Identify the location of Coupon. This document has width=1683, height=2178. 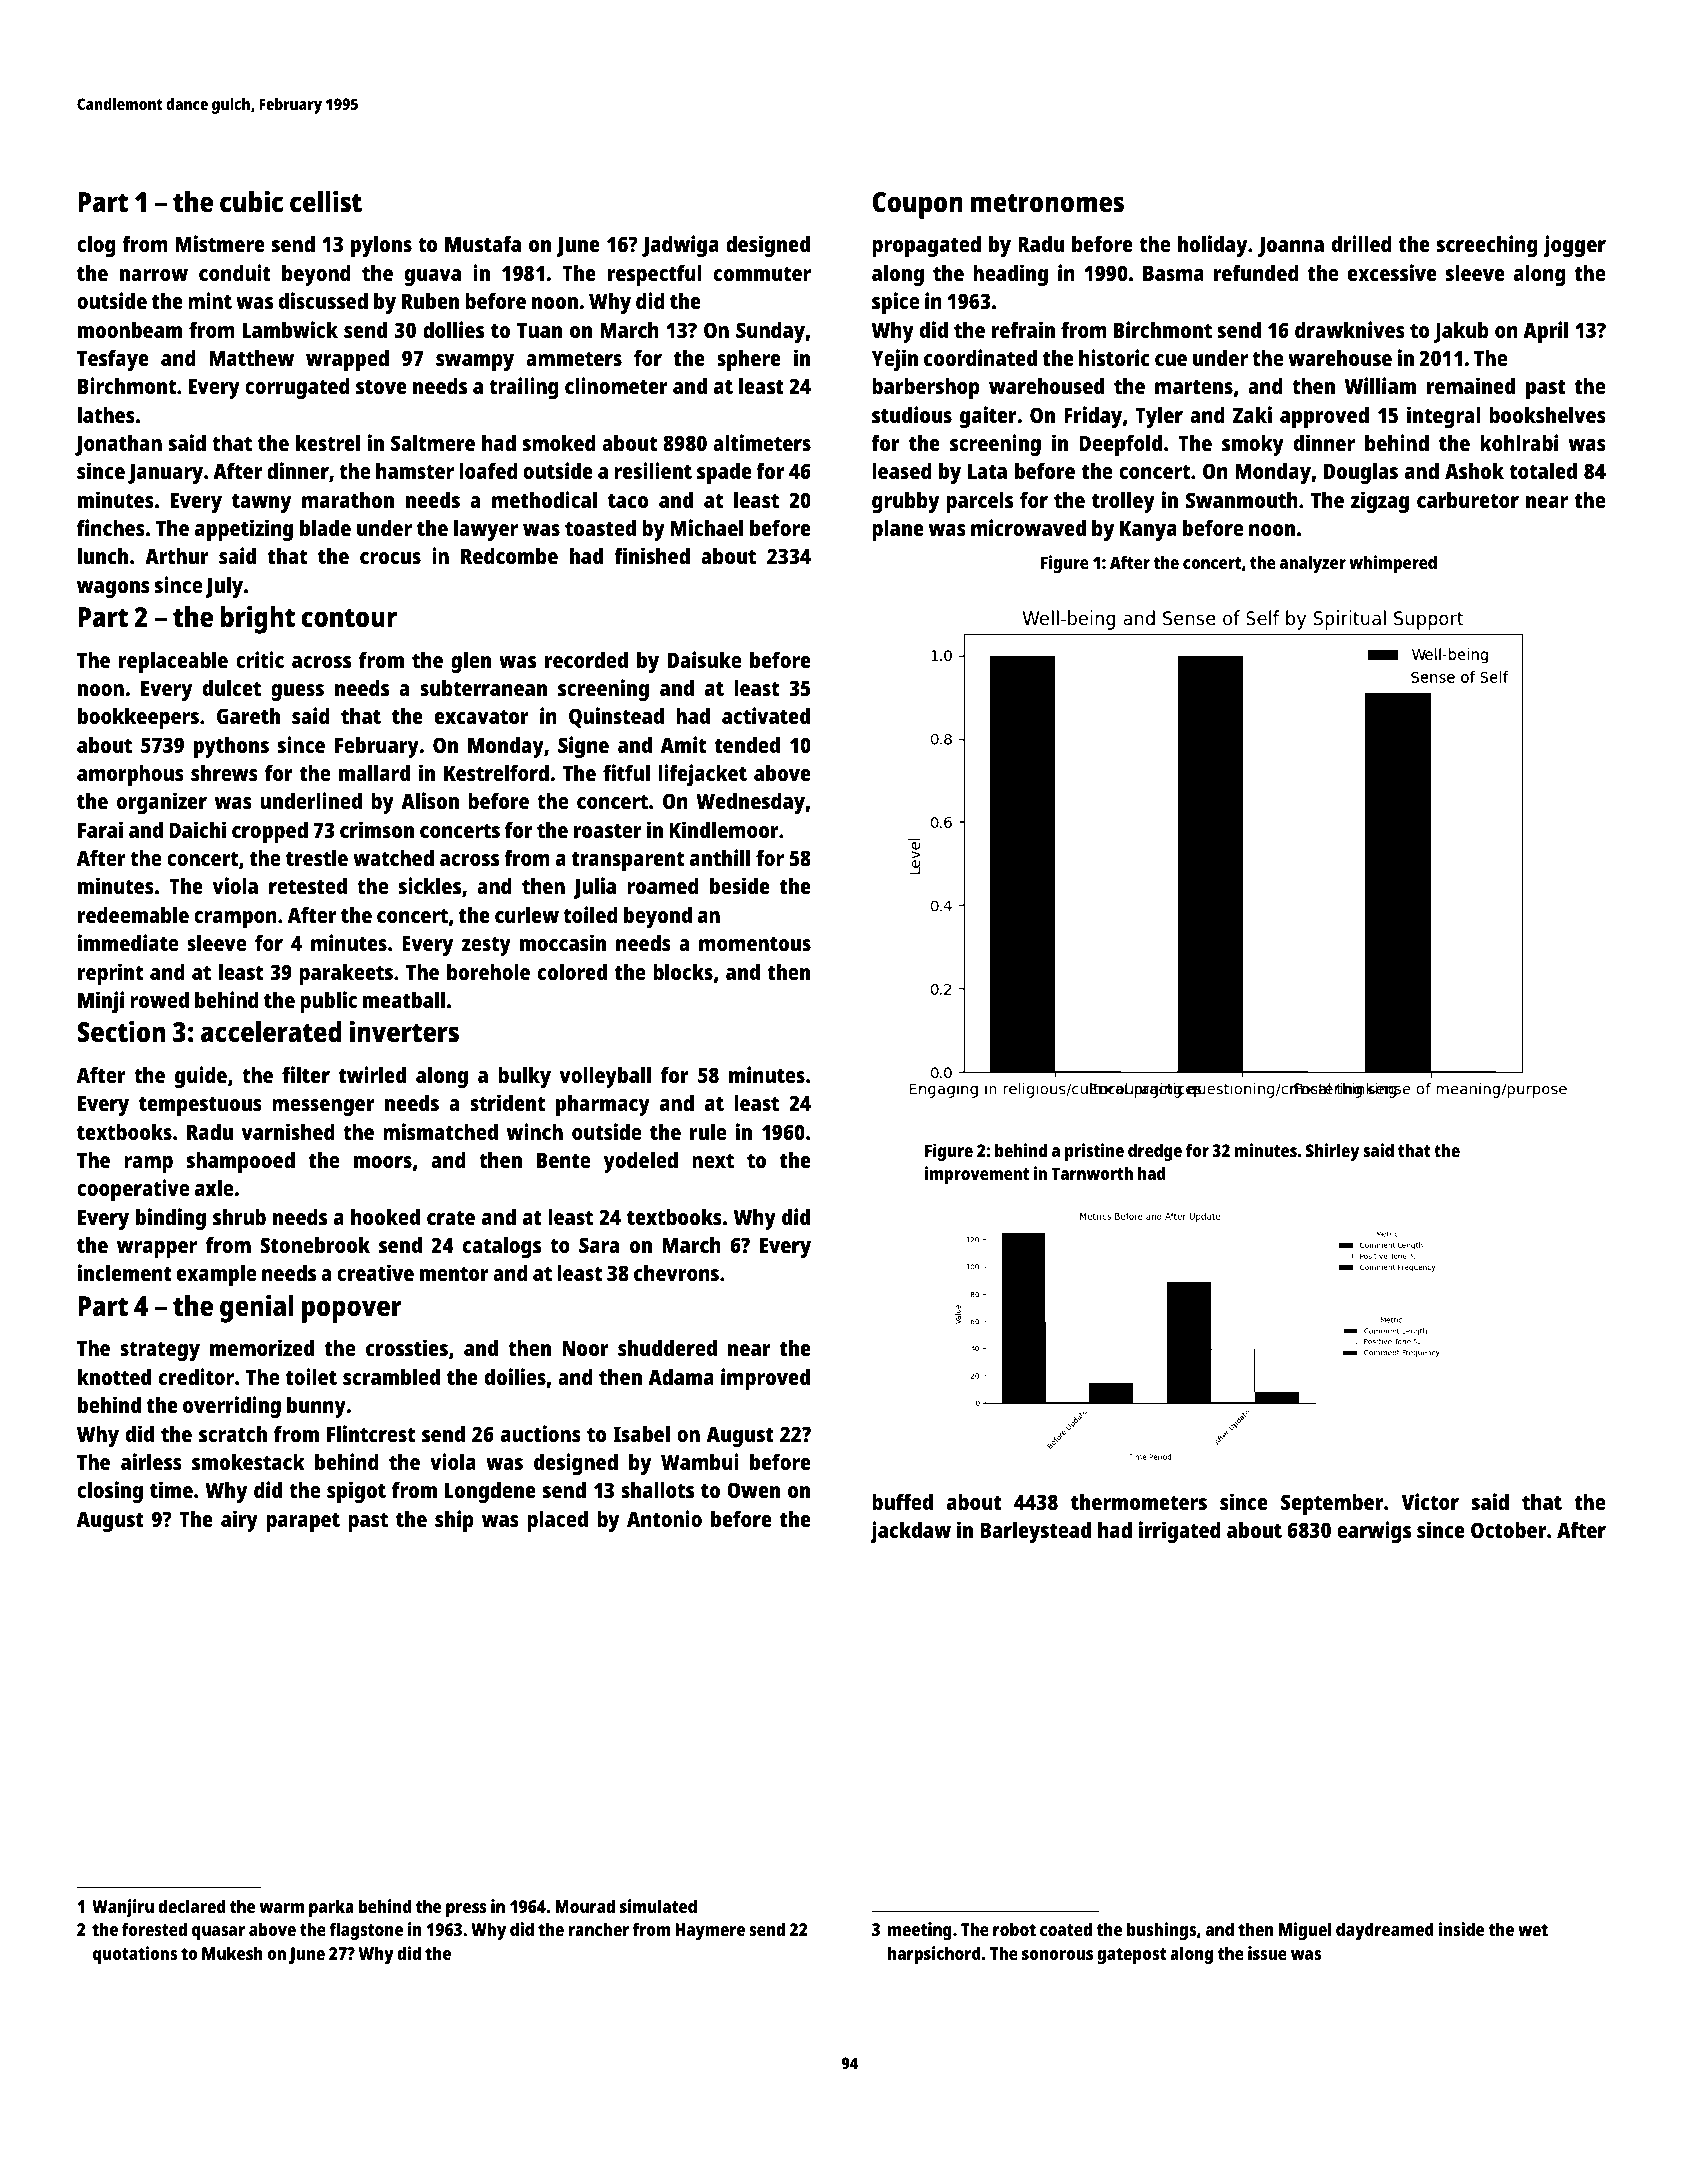
(917, 205).
